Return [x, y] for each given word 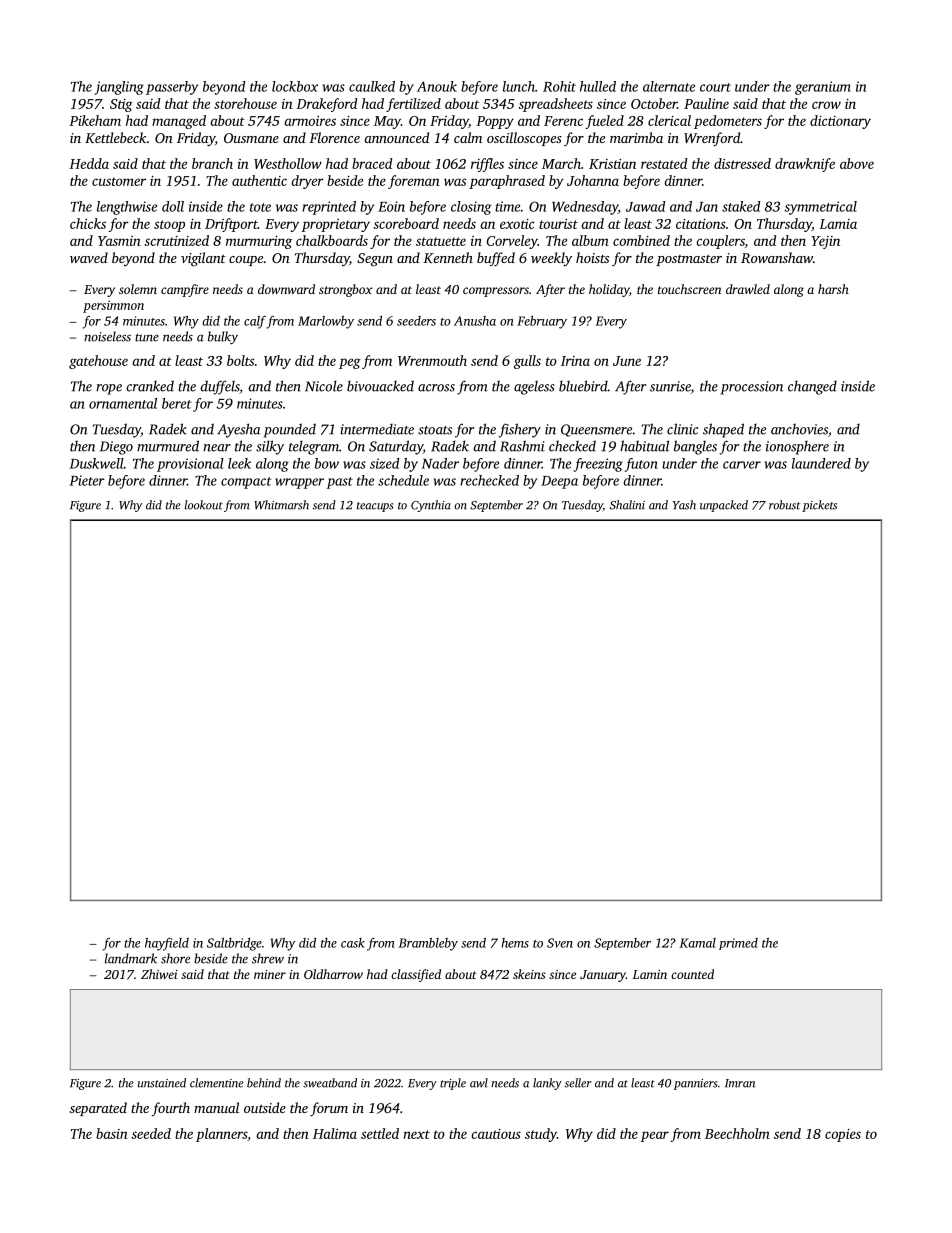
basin [112, 1133]
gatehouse [98, 362]
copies [843, 1135]
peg [350, 363]
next [416, 1134]
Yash [684, 505]
